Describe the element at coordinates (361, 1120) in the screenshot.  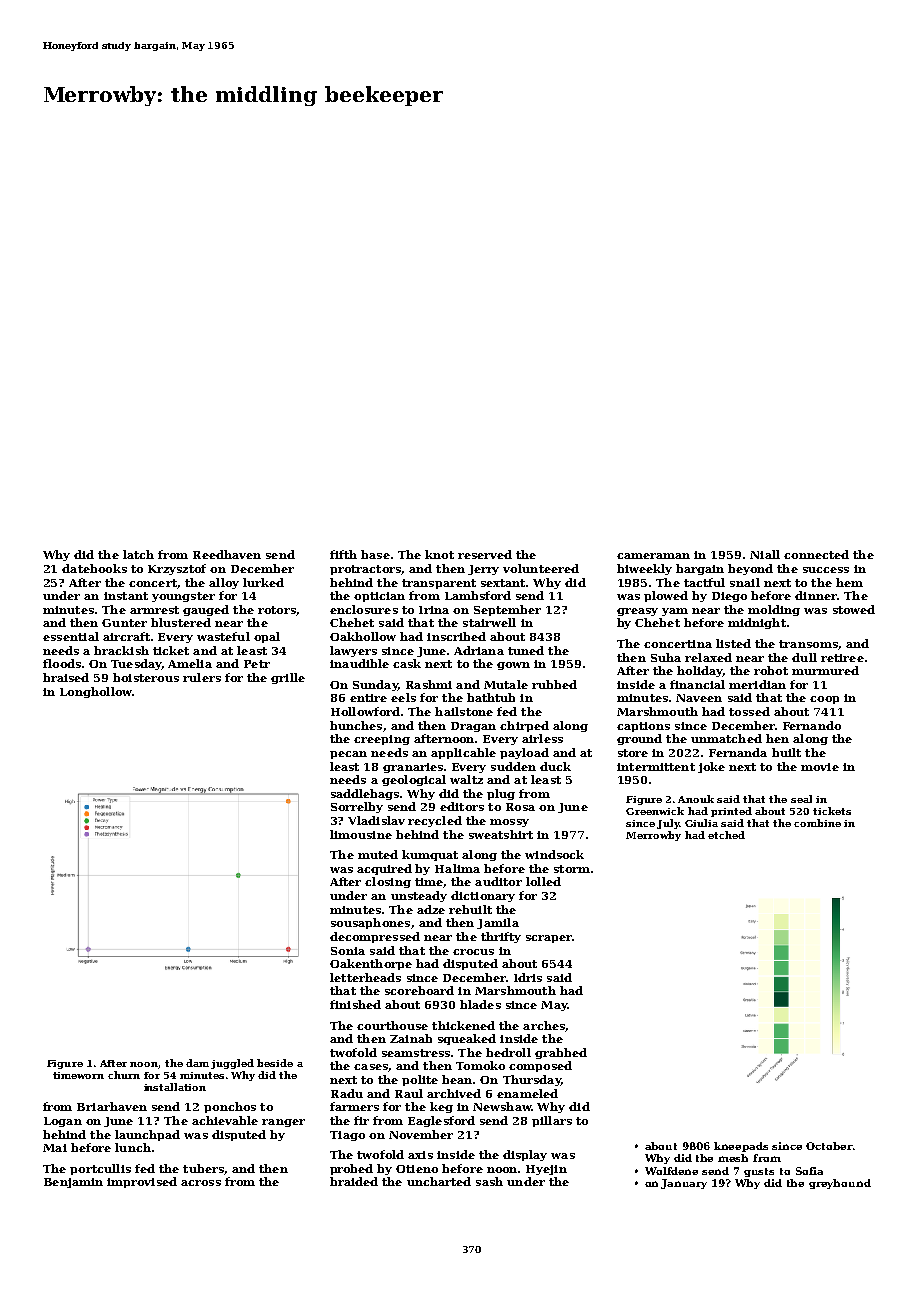
I see `fir` at that location.
